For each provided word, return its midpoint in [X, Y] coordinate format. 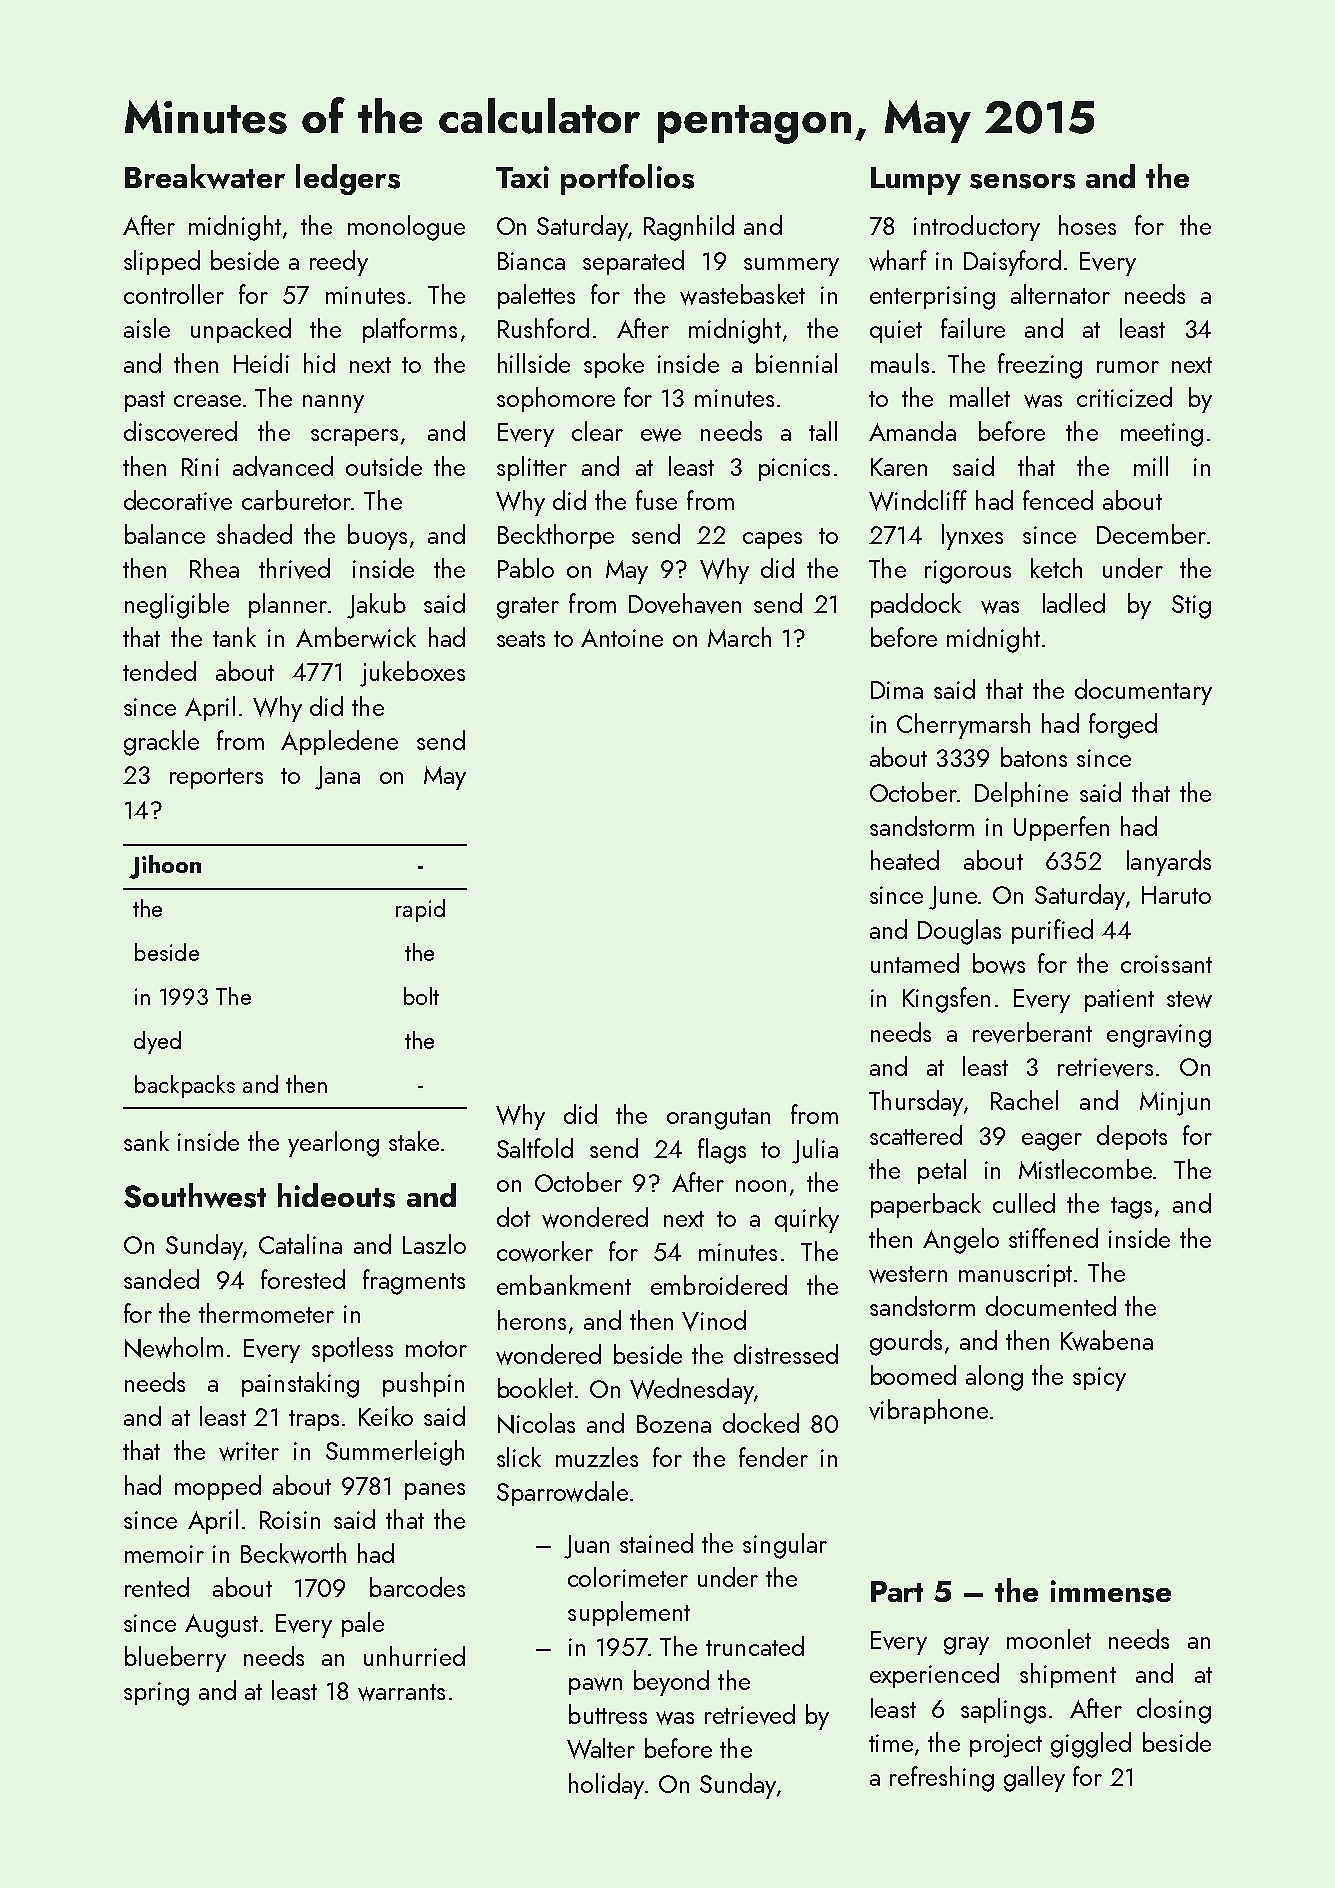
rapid [420, 910]
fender [773, 1457]
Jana [337, 778]
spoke [614, 365]
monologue [406, 228]
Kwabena [1107, 1340]
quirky [807, 1220]
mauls [900, 363]
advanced [283, 466]
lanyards [1169, 863]
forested [303, 1279]
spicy [1099, 1379]
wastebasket [742, 294]
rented [157, 1587]
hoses [1087, 225]
